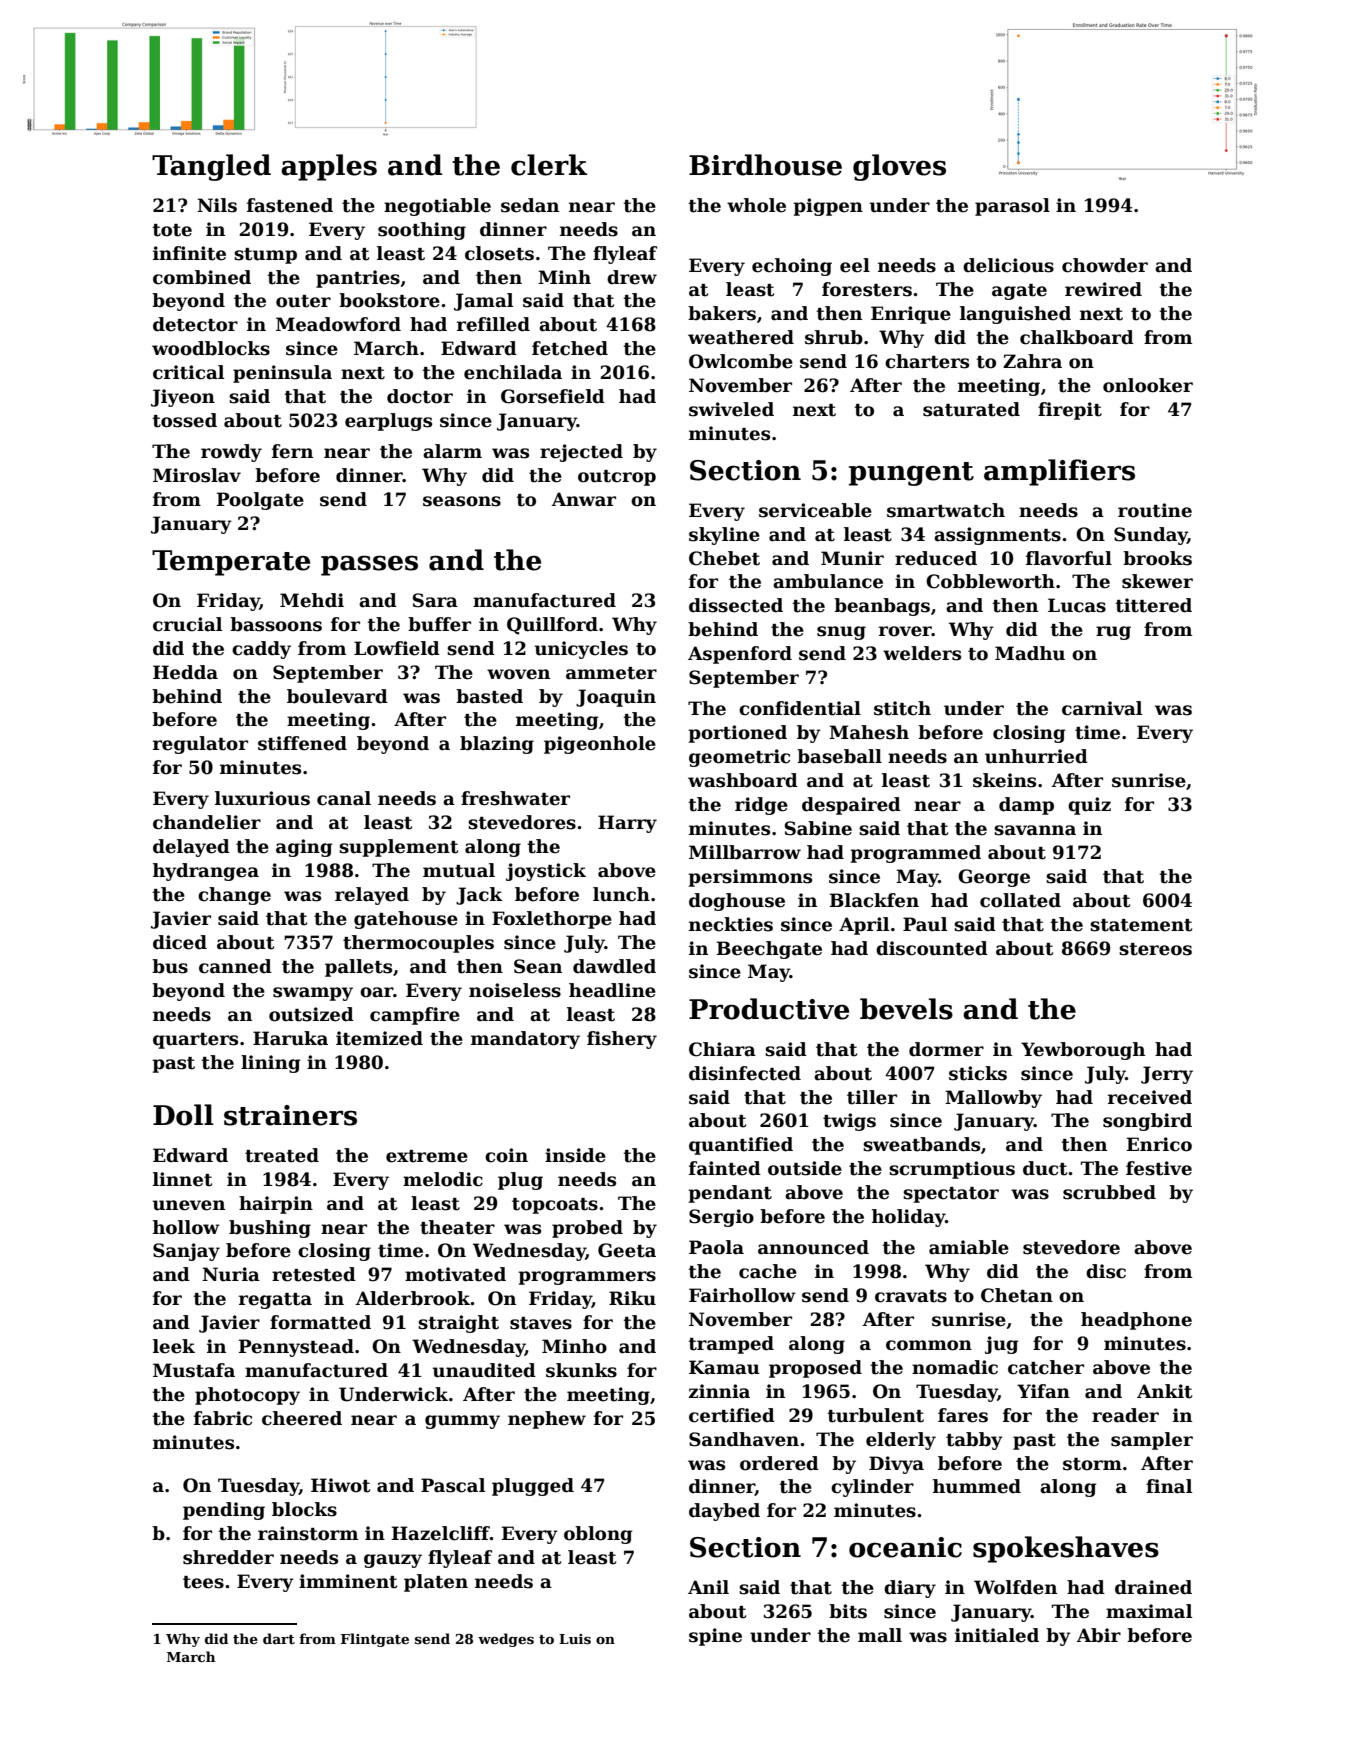  I want to click on swiveled, so click(731, 409).
